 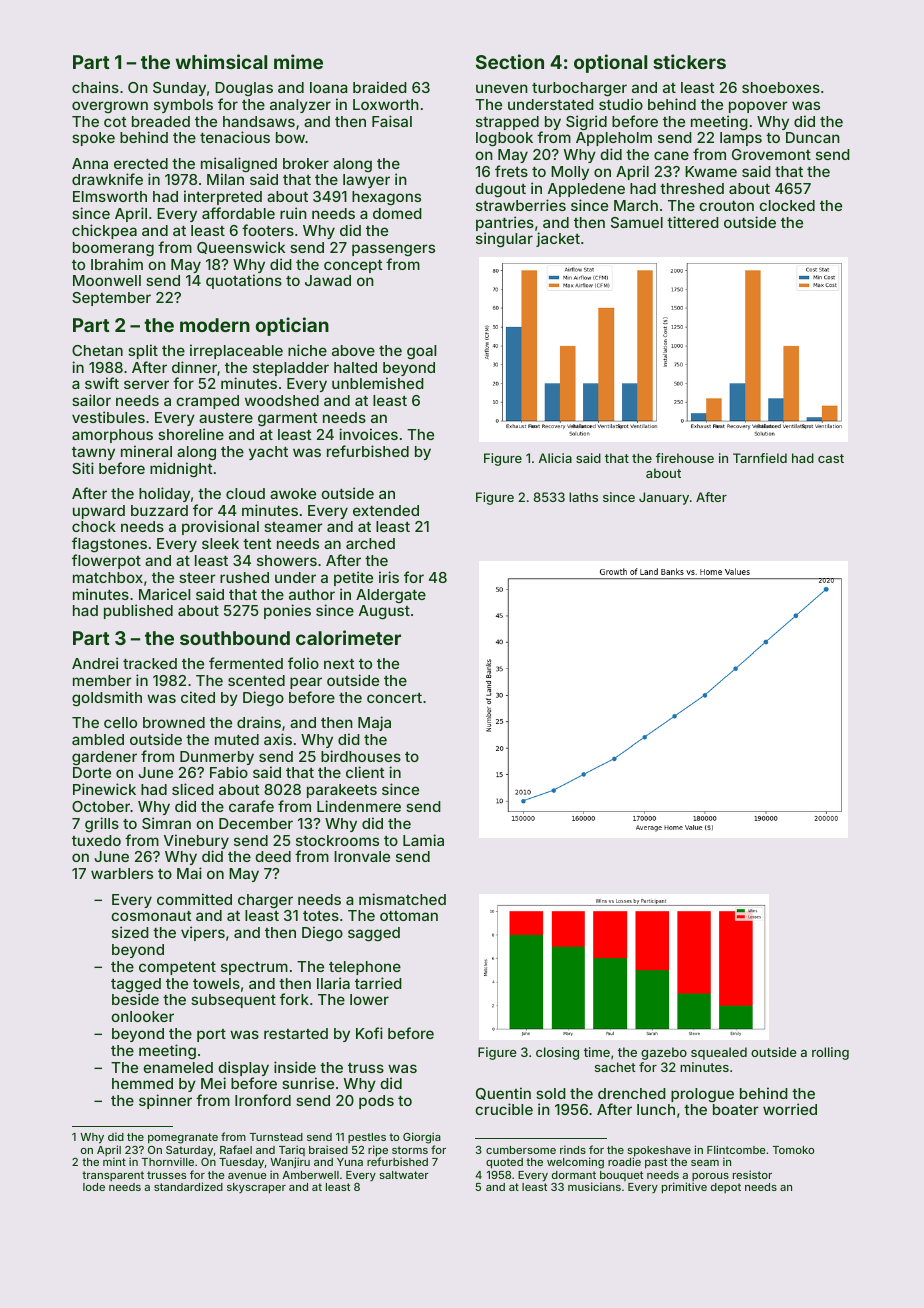 What do you see at coordinates (831, 458) in the page?
I see `cast` at bounding box center [831, 458].
